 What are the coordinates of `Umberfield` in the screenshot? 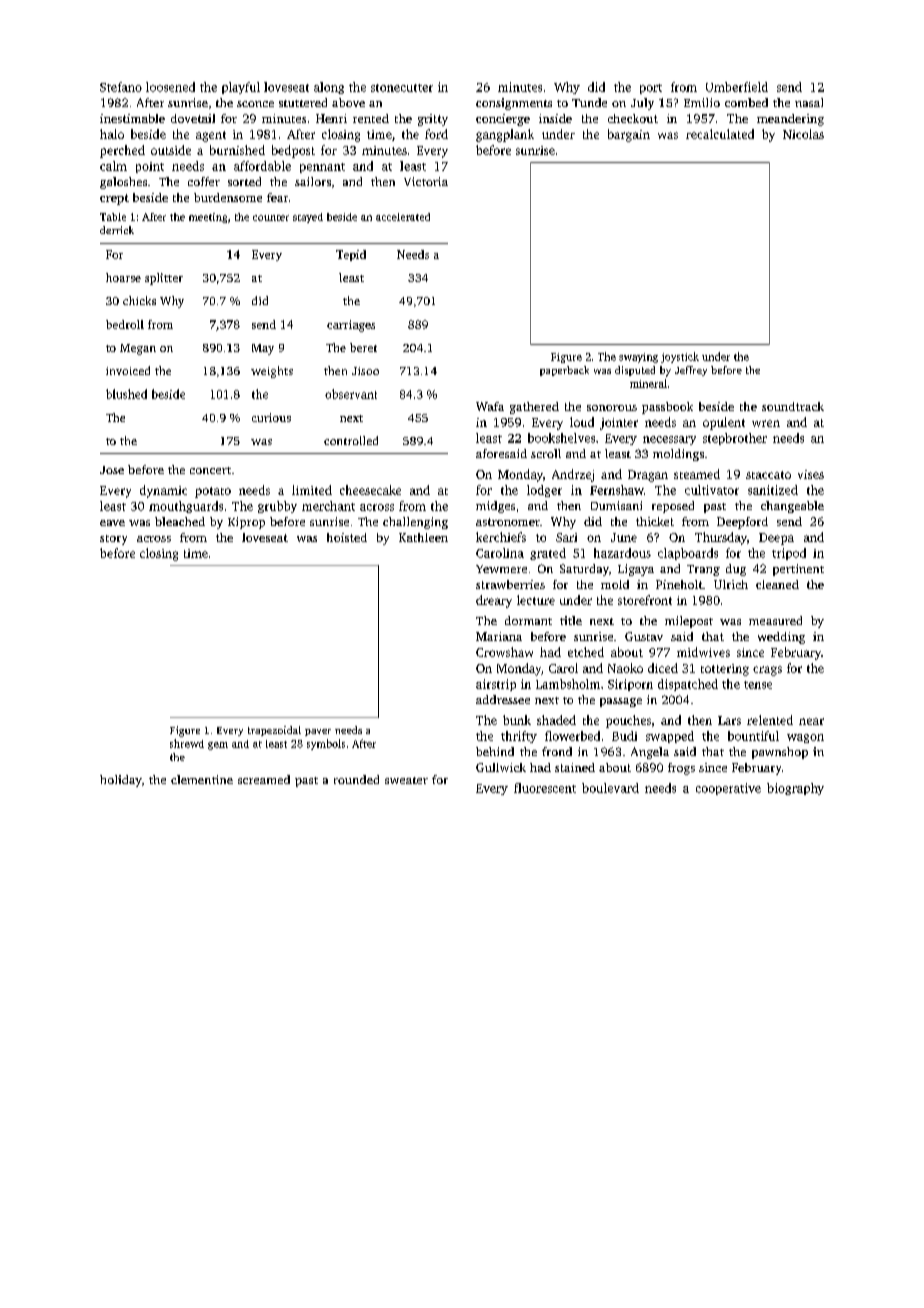 It's located at (737, 87).
